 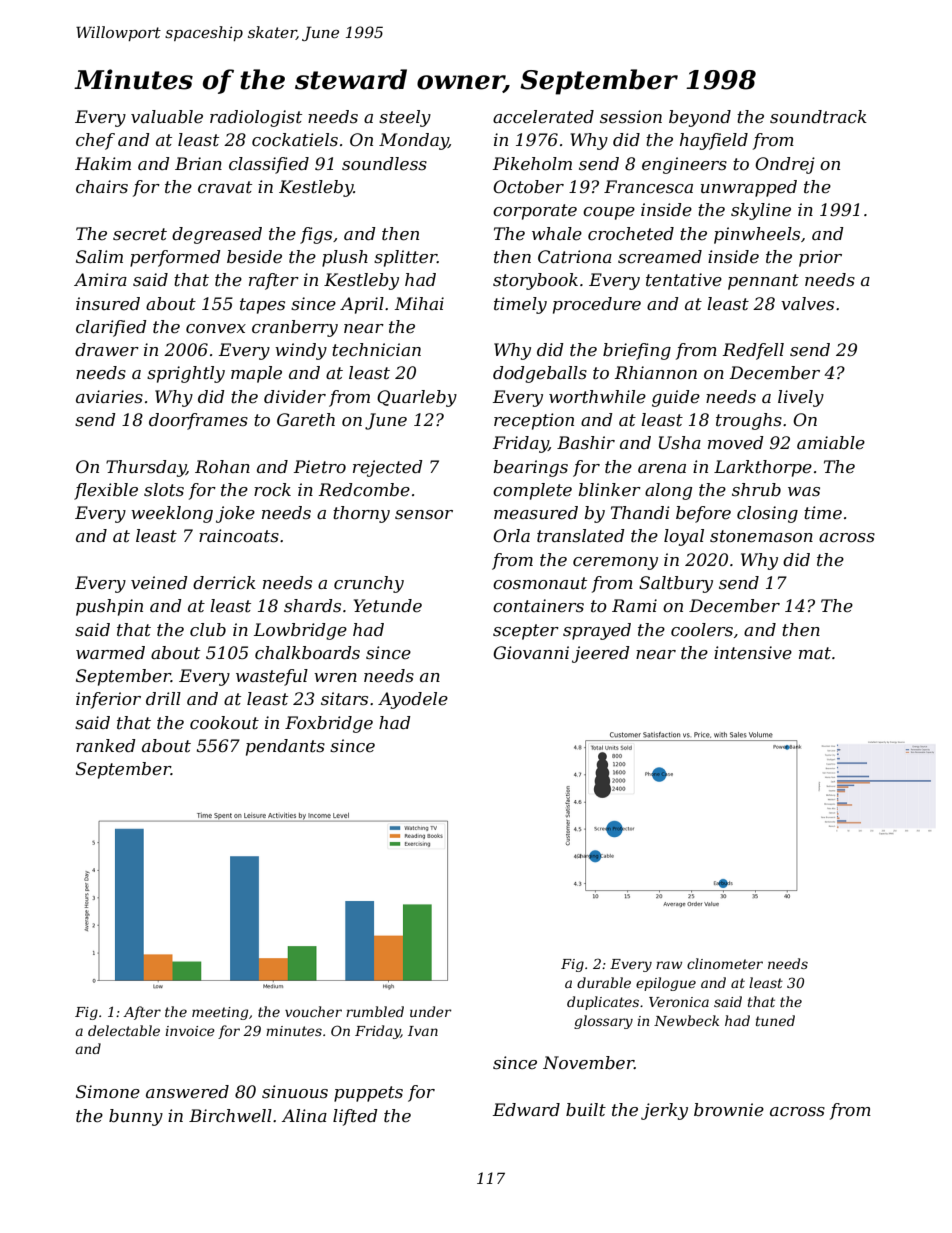 I want to click on intensive, so click(x=753, y=653).
